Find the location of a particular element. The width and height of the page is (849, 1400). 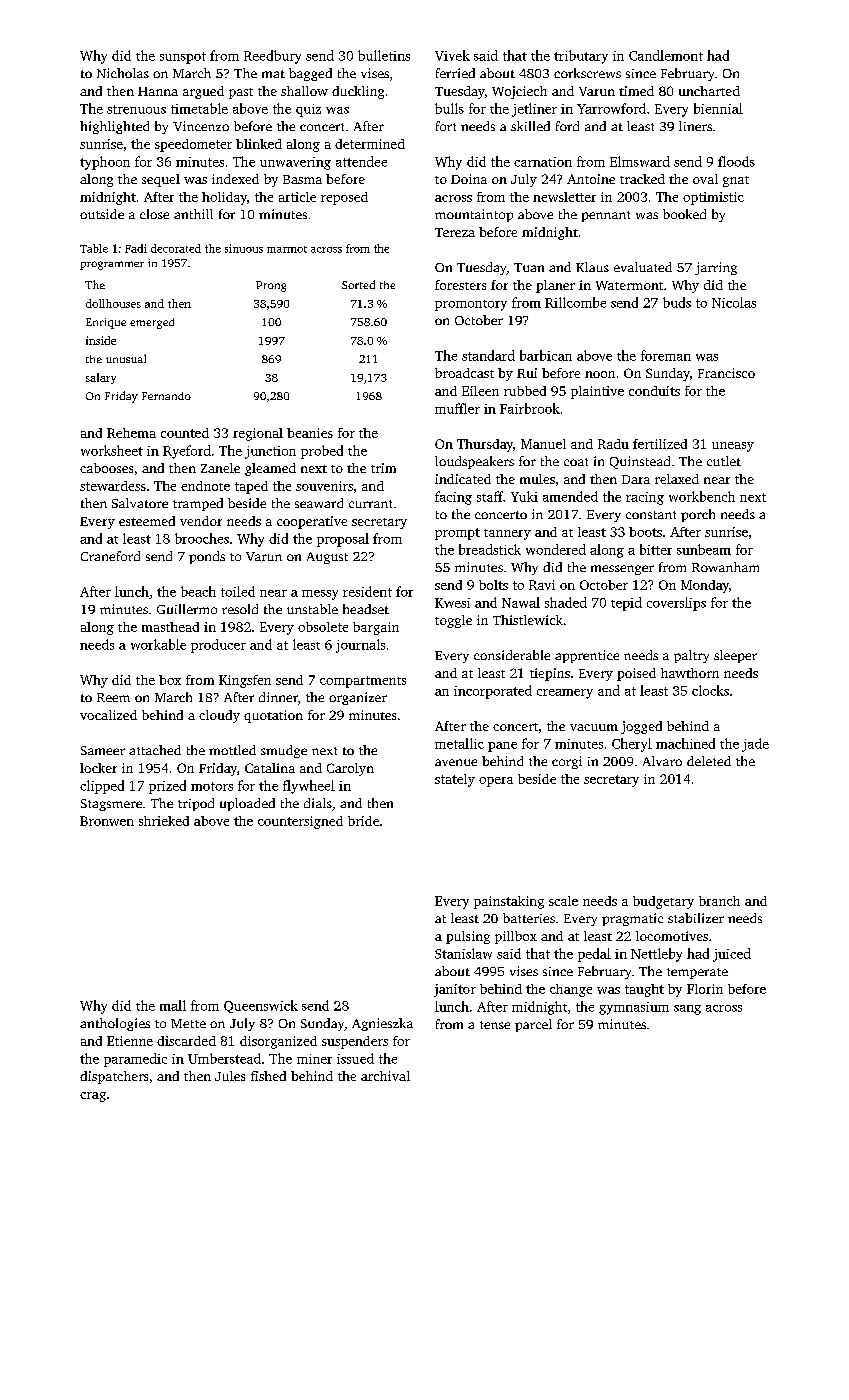

apprentice is located at coordinates (587, 656).
